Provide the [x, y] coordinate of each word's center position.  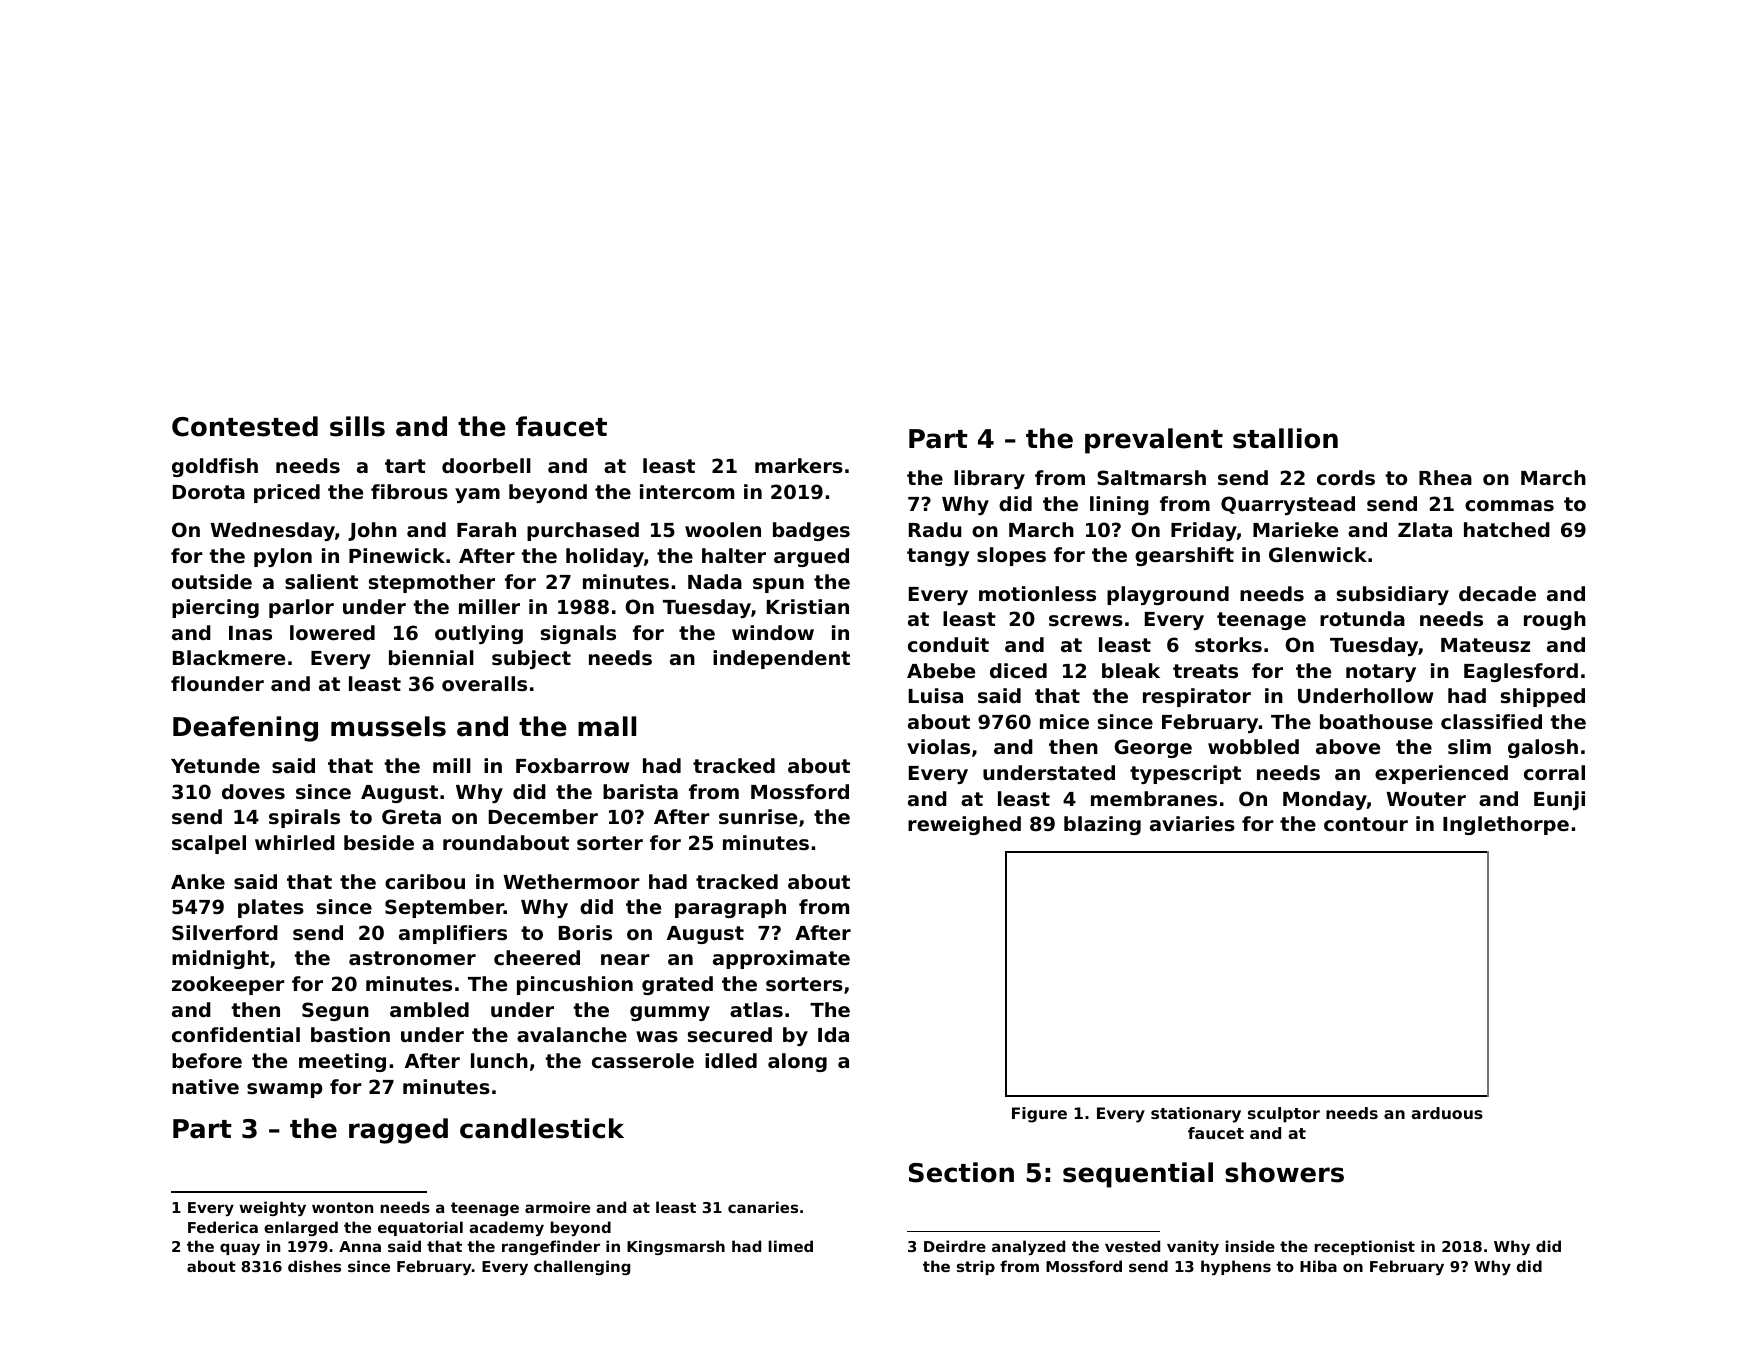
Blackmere [229, 657]
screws [1086, 621]
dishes [314, 1266]
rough [1555, 620]
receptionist [1365, 1247]
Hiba [1318, 1266]
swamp [285, 1090]
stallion [1285, 438]
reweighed [964, 825]
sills [357, 426]
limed [791, 1246]
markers [799, 466]
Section [961, 1172]
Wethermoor [571, 881]
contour [1366, 824]
